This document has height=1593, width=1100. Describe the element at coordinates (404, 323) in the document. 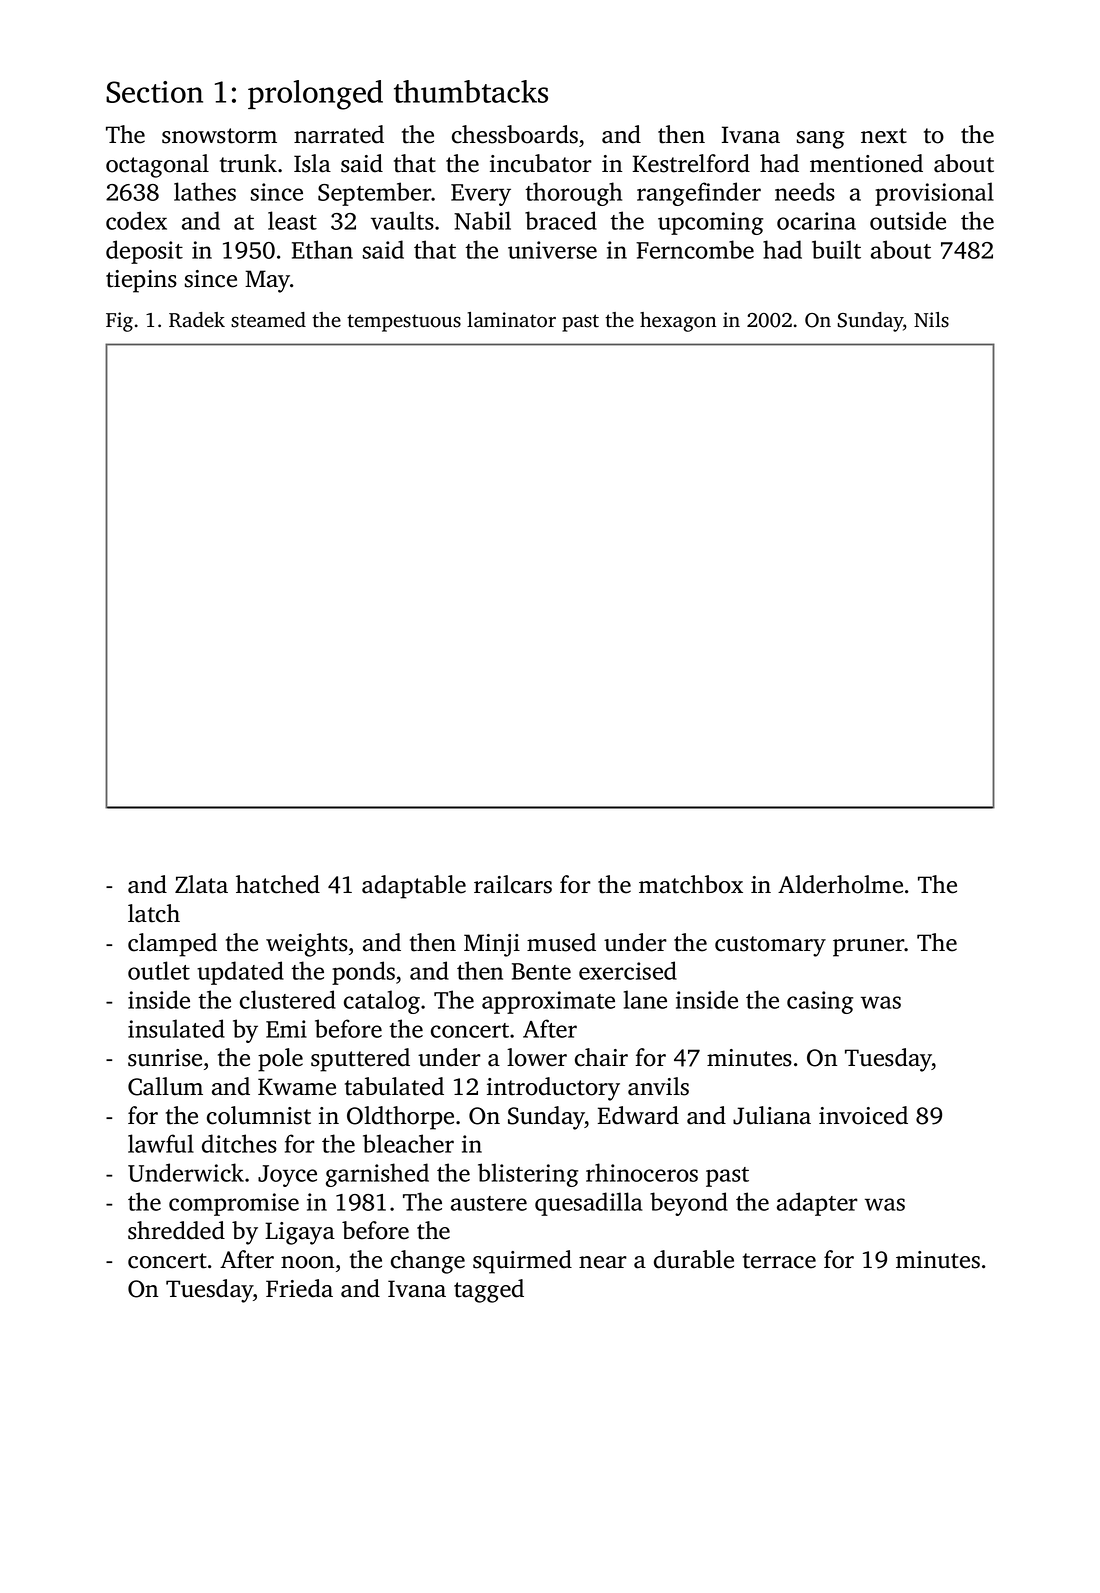

I see `tempestuous` at that location.
